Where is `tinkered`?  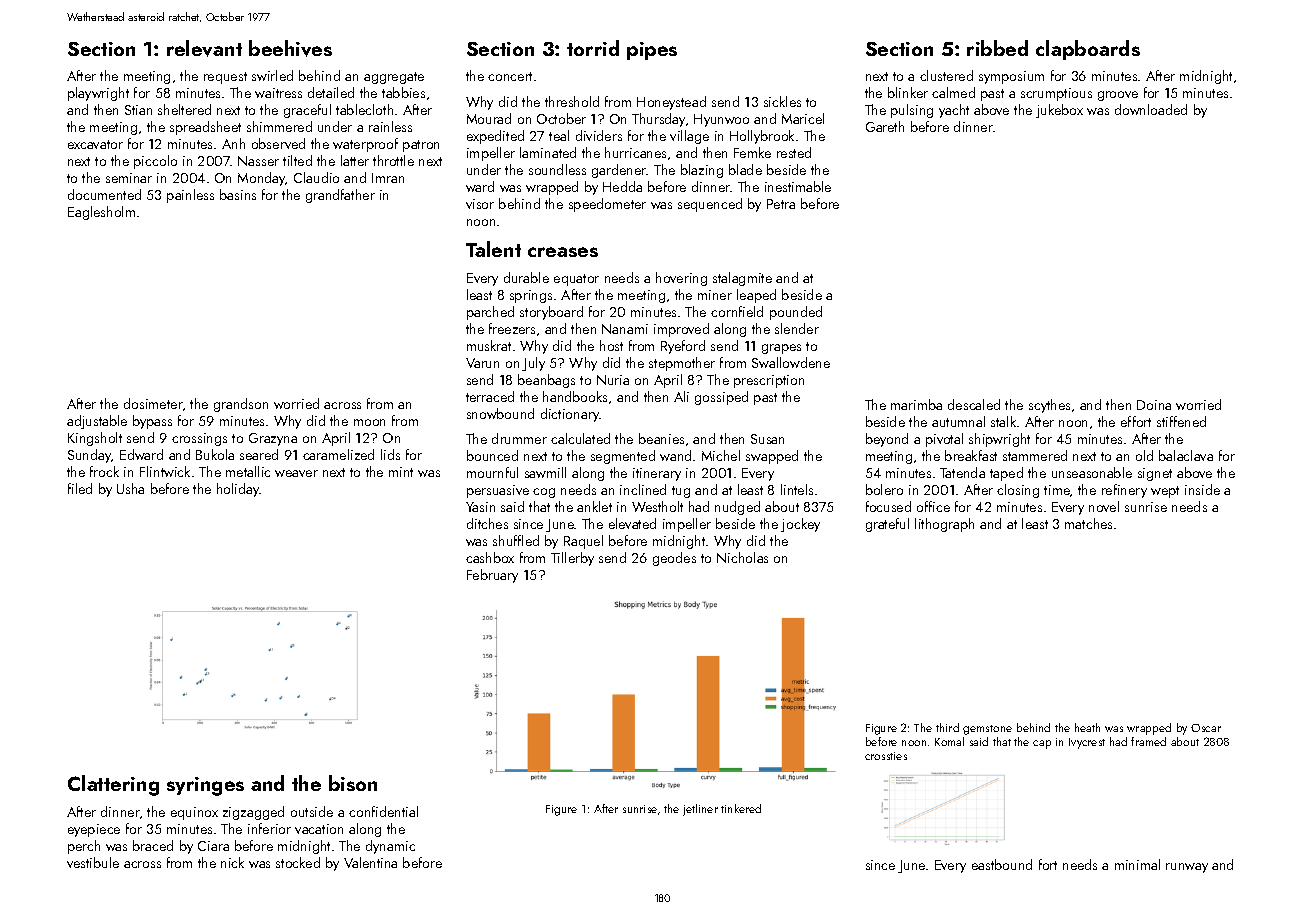
tinkered is located at coordinates (741, 808).
